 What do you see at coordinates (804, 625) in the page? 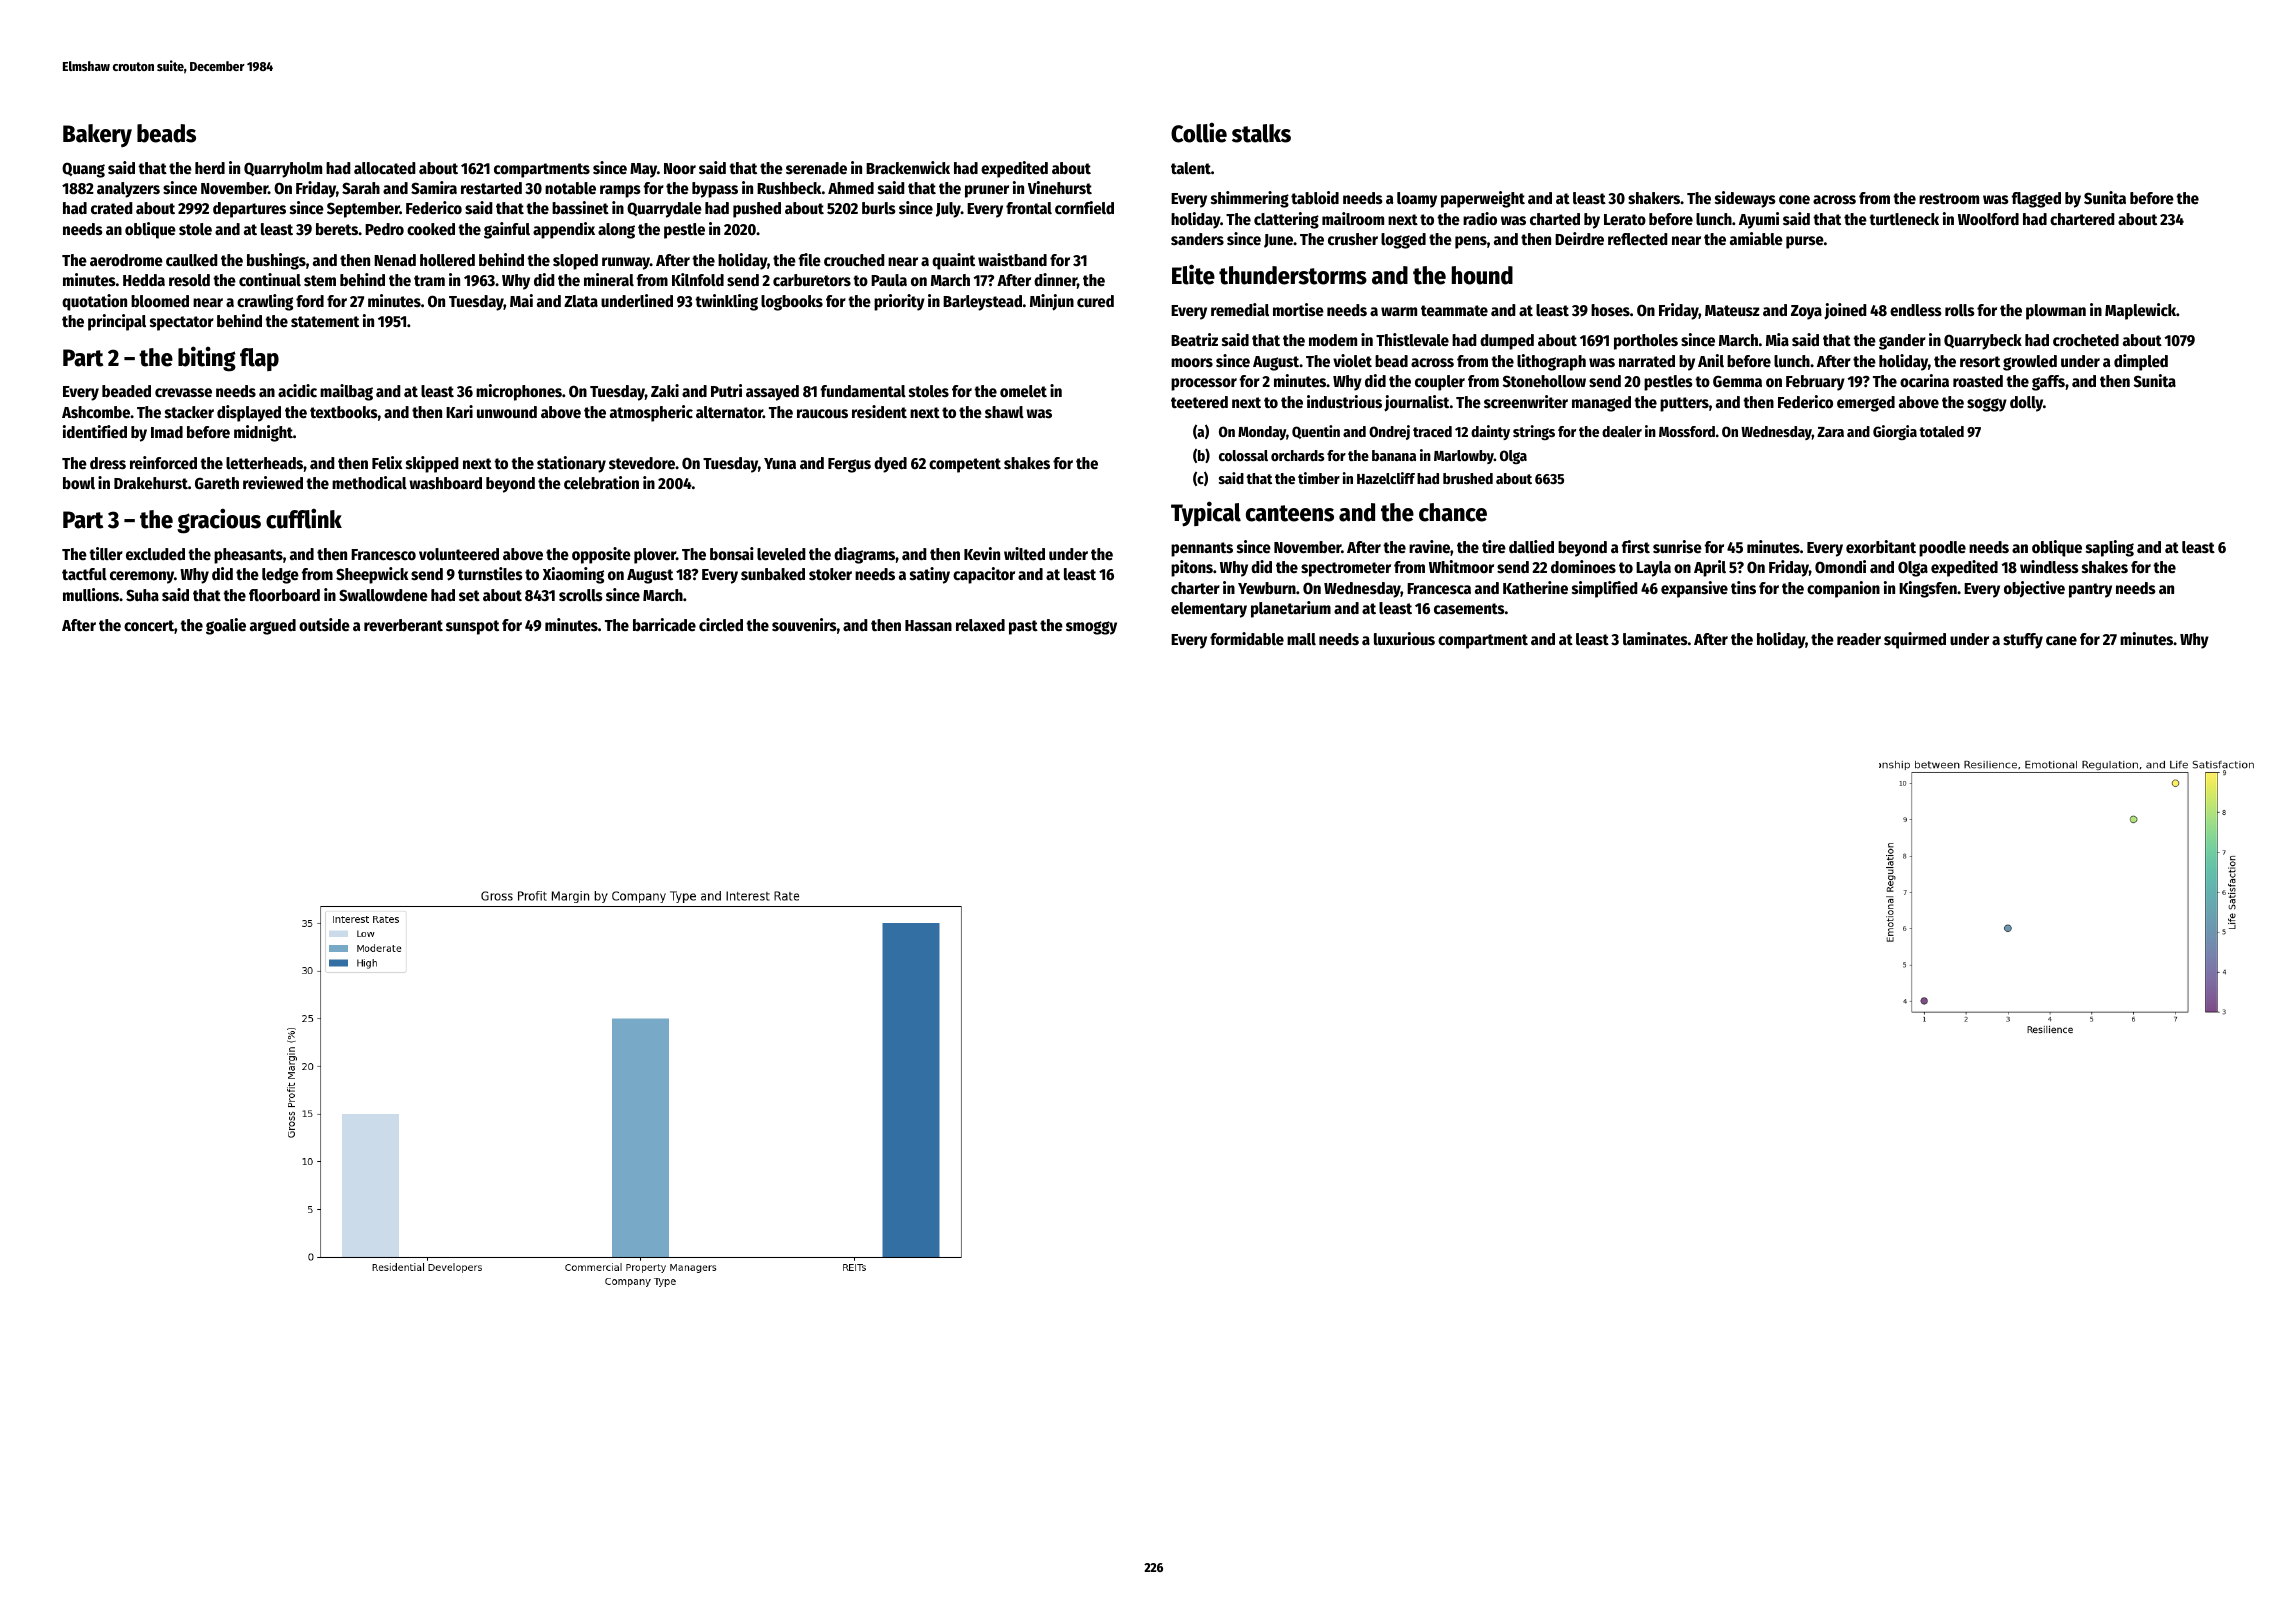
I see `souvenirs` at bounding box center [804, 625].
